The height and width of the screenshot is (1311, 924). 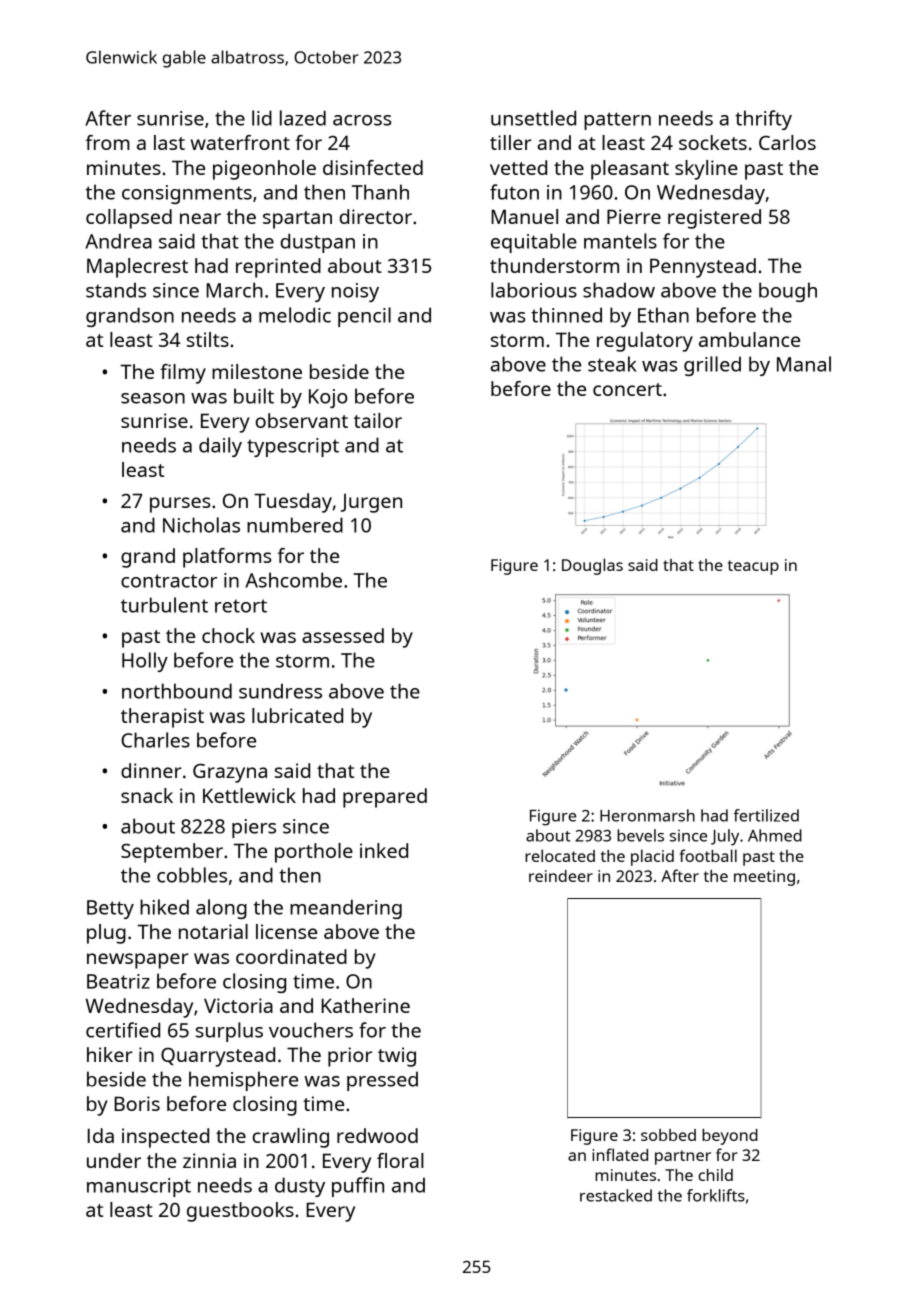 What do you see at coordinates (240, 142) in the screenshot?
I see `waterfront` at bounding box center [240, 142].
